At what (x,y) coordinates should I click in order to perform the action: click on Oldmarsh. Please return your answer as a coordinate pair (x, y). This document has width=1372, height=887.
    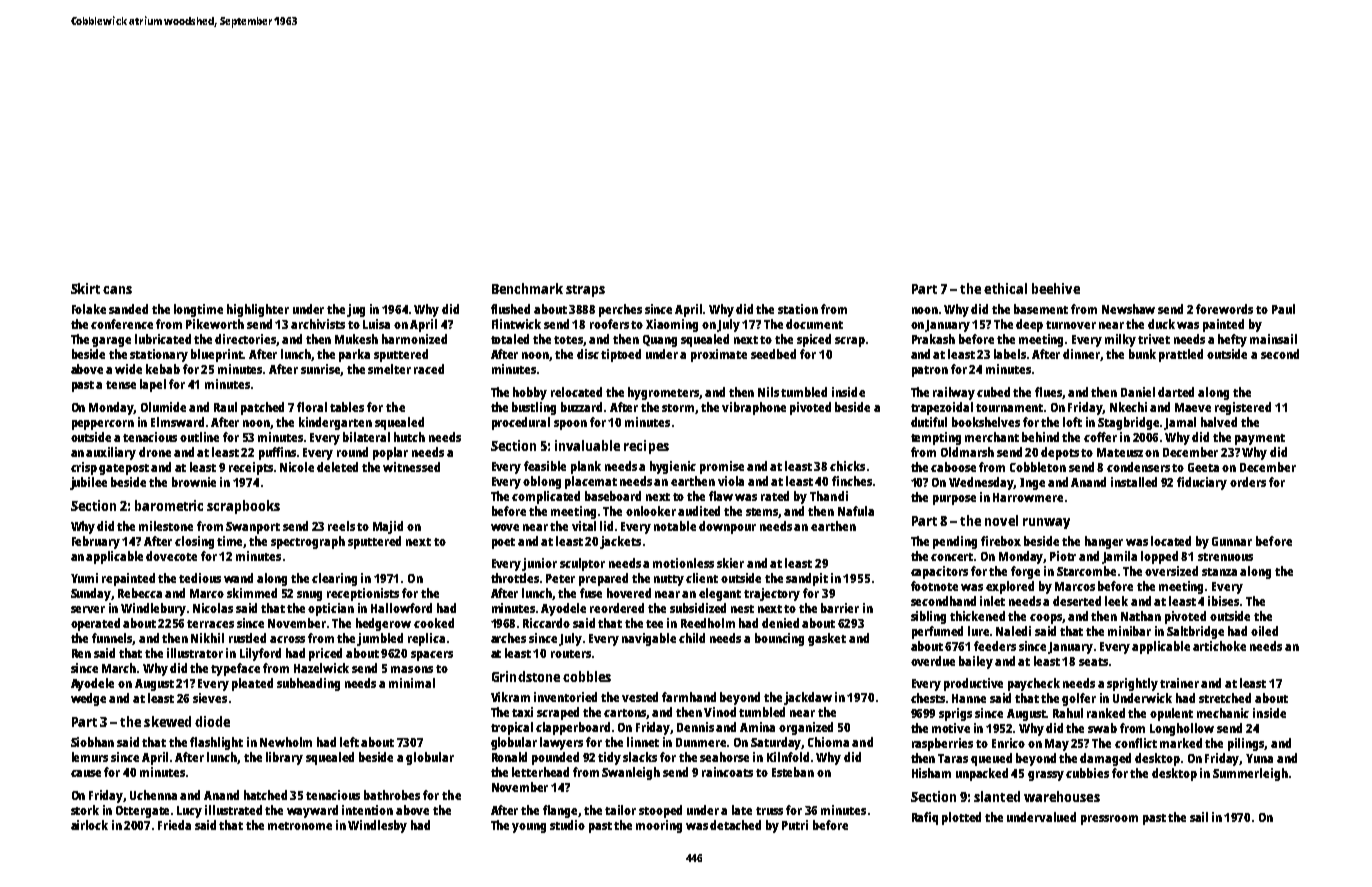
    Looking at the image, I should click on (967, 452).
